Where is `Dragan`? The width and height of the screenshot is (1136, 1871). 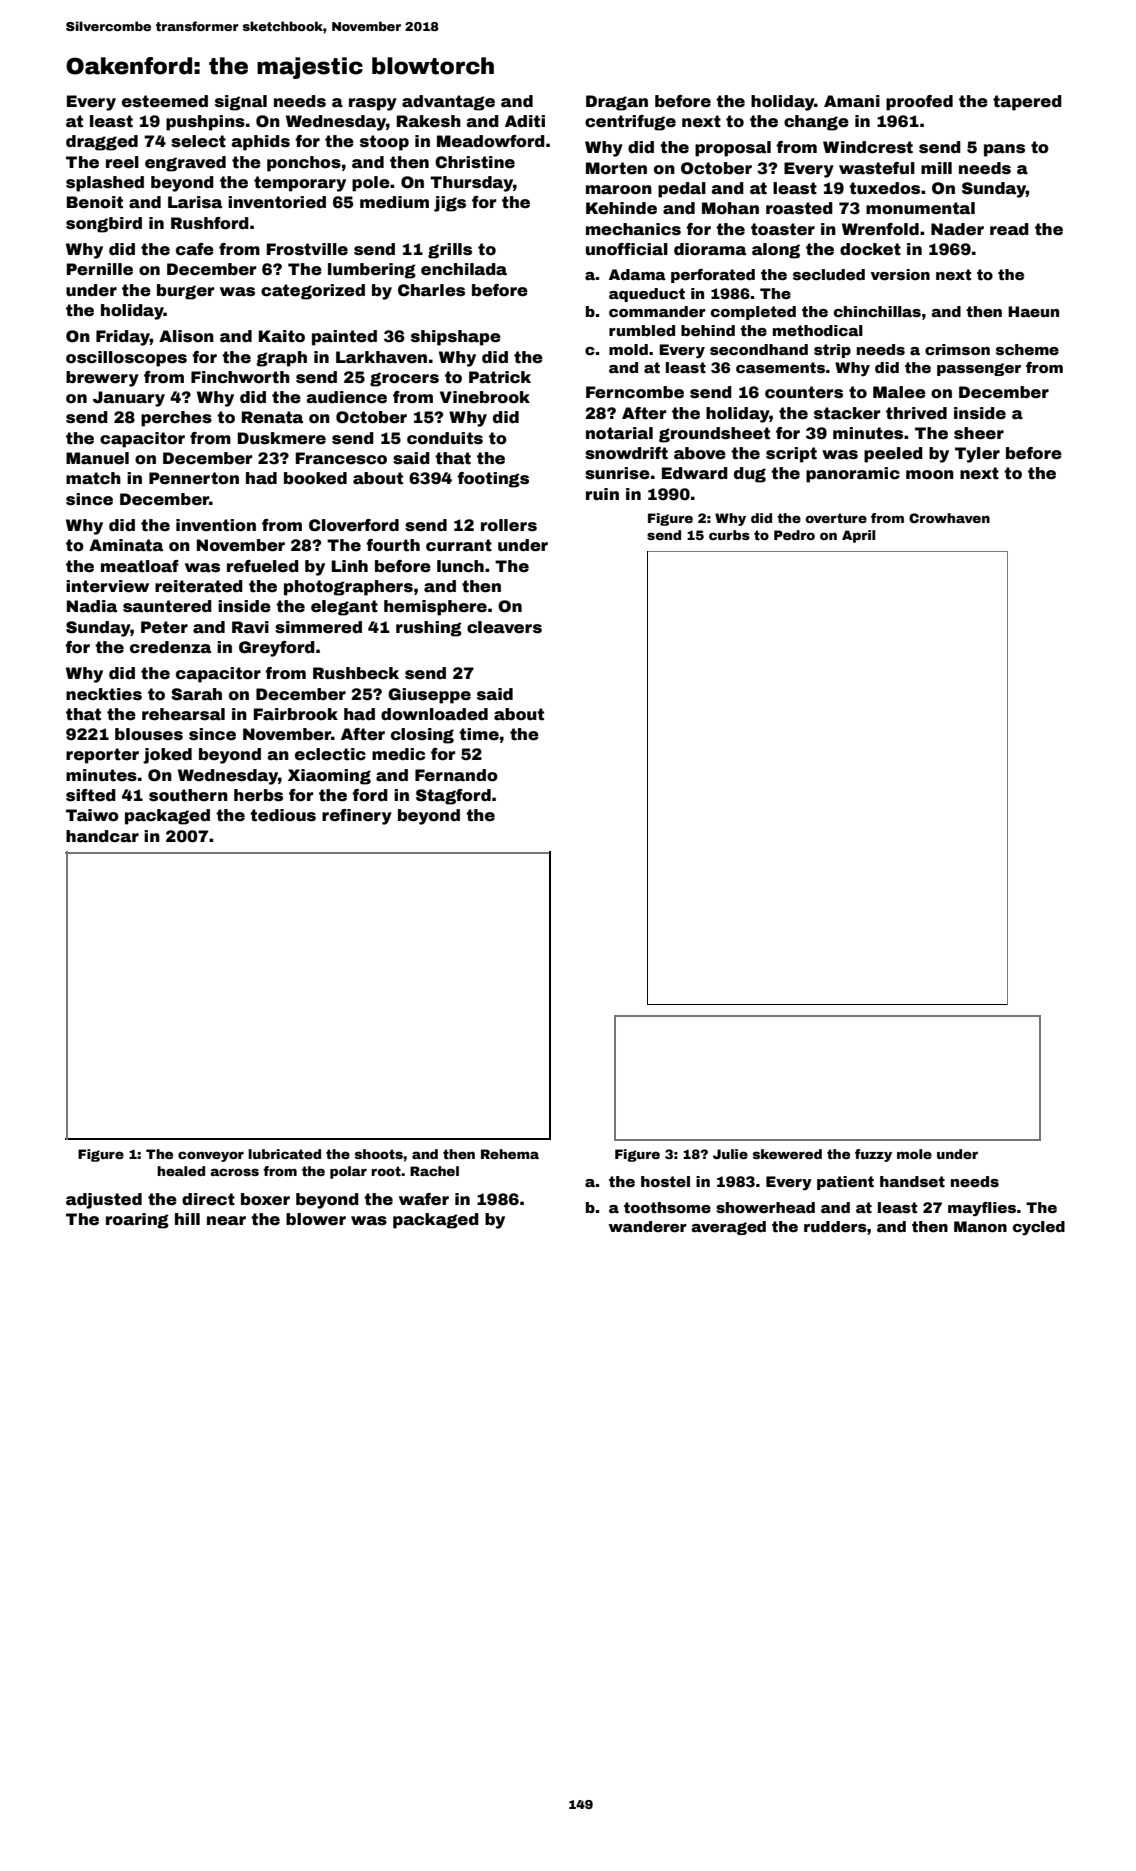 Dragan is located at coordinates (617, 103).
